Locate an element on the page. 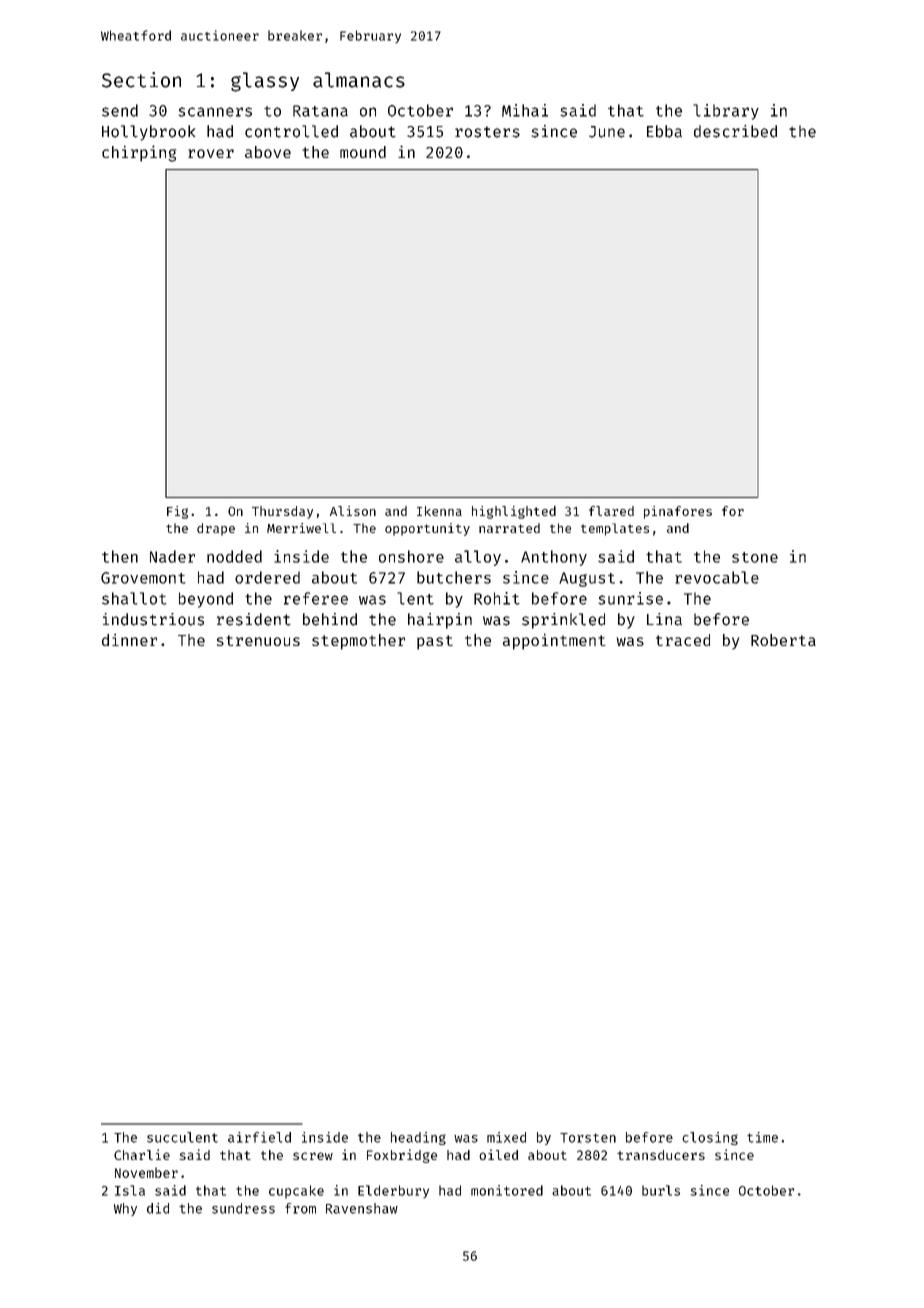 The height and width of the document is (1308, 924). hairpin is located at coordinates (440, 621).
